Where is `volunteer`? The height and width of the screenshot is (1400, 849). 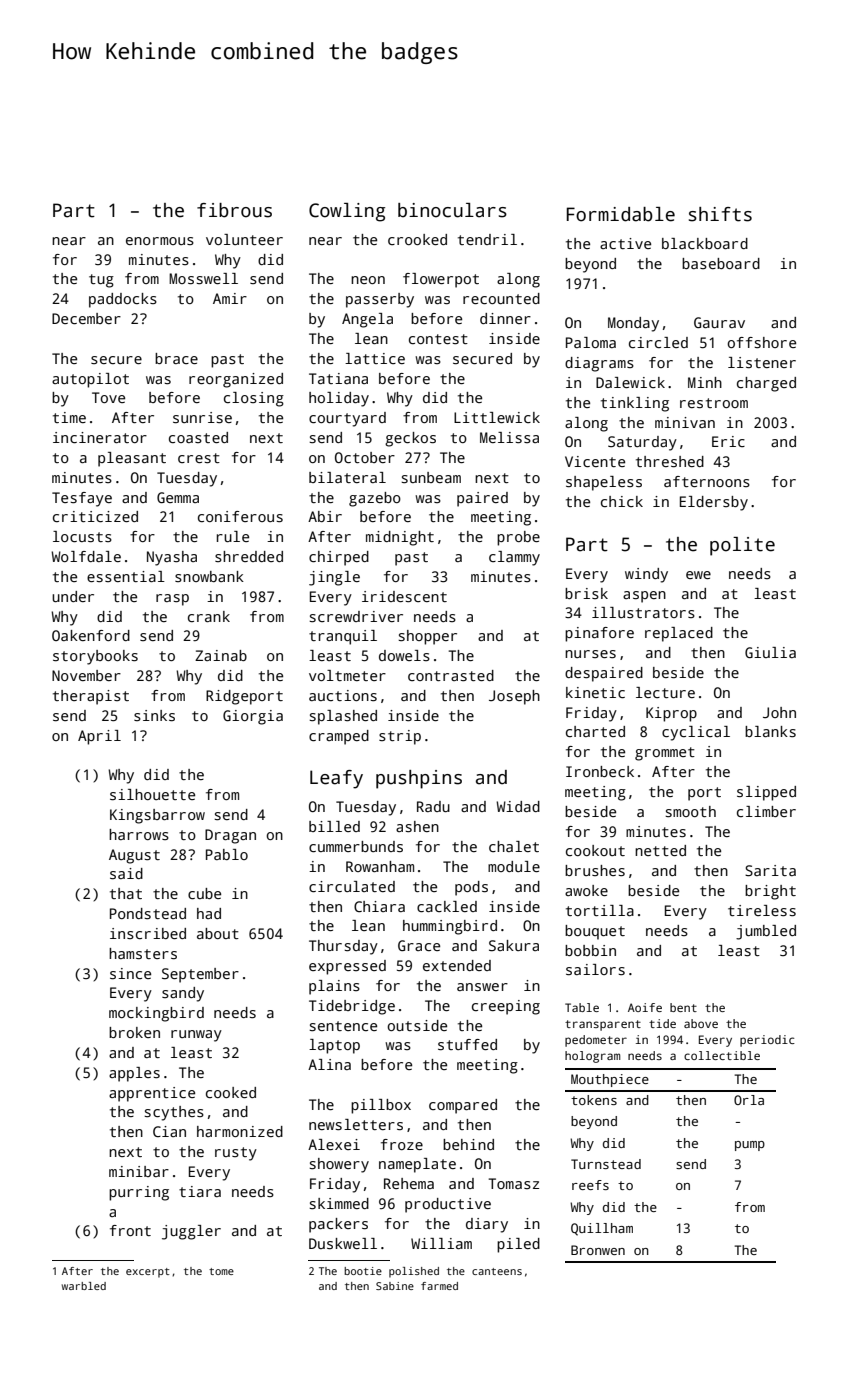 volunteer is located at coordinates (244, 239).
